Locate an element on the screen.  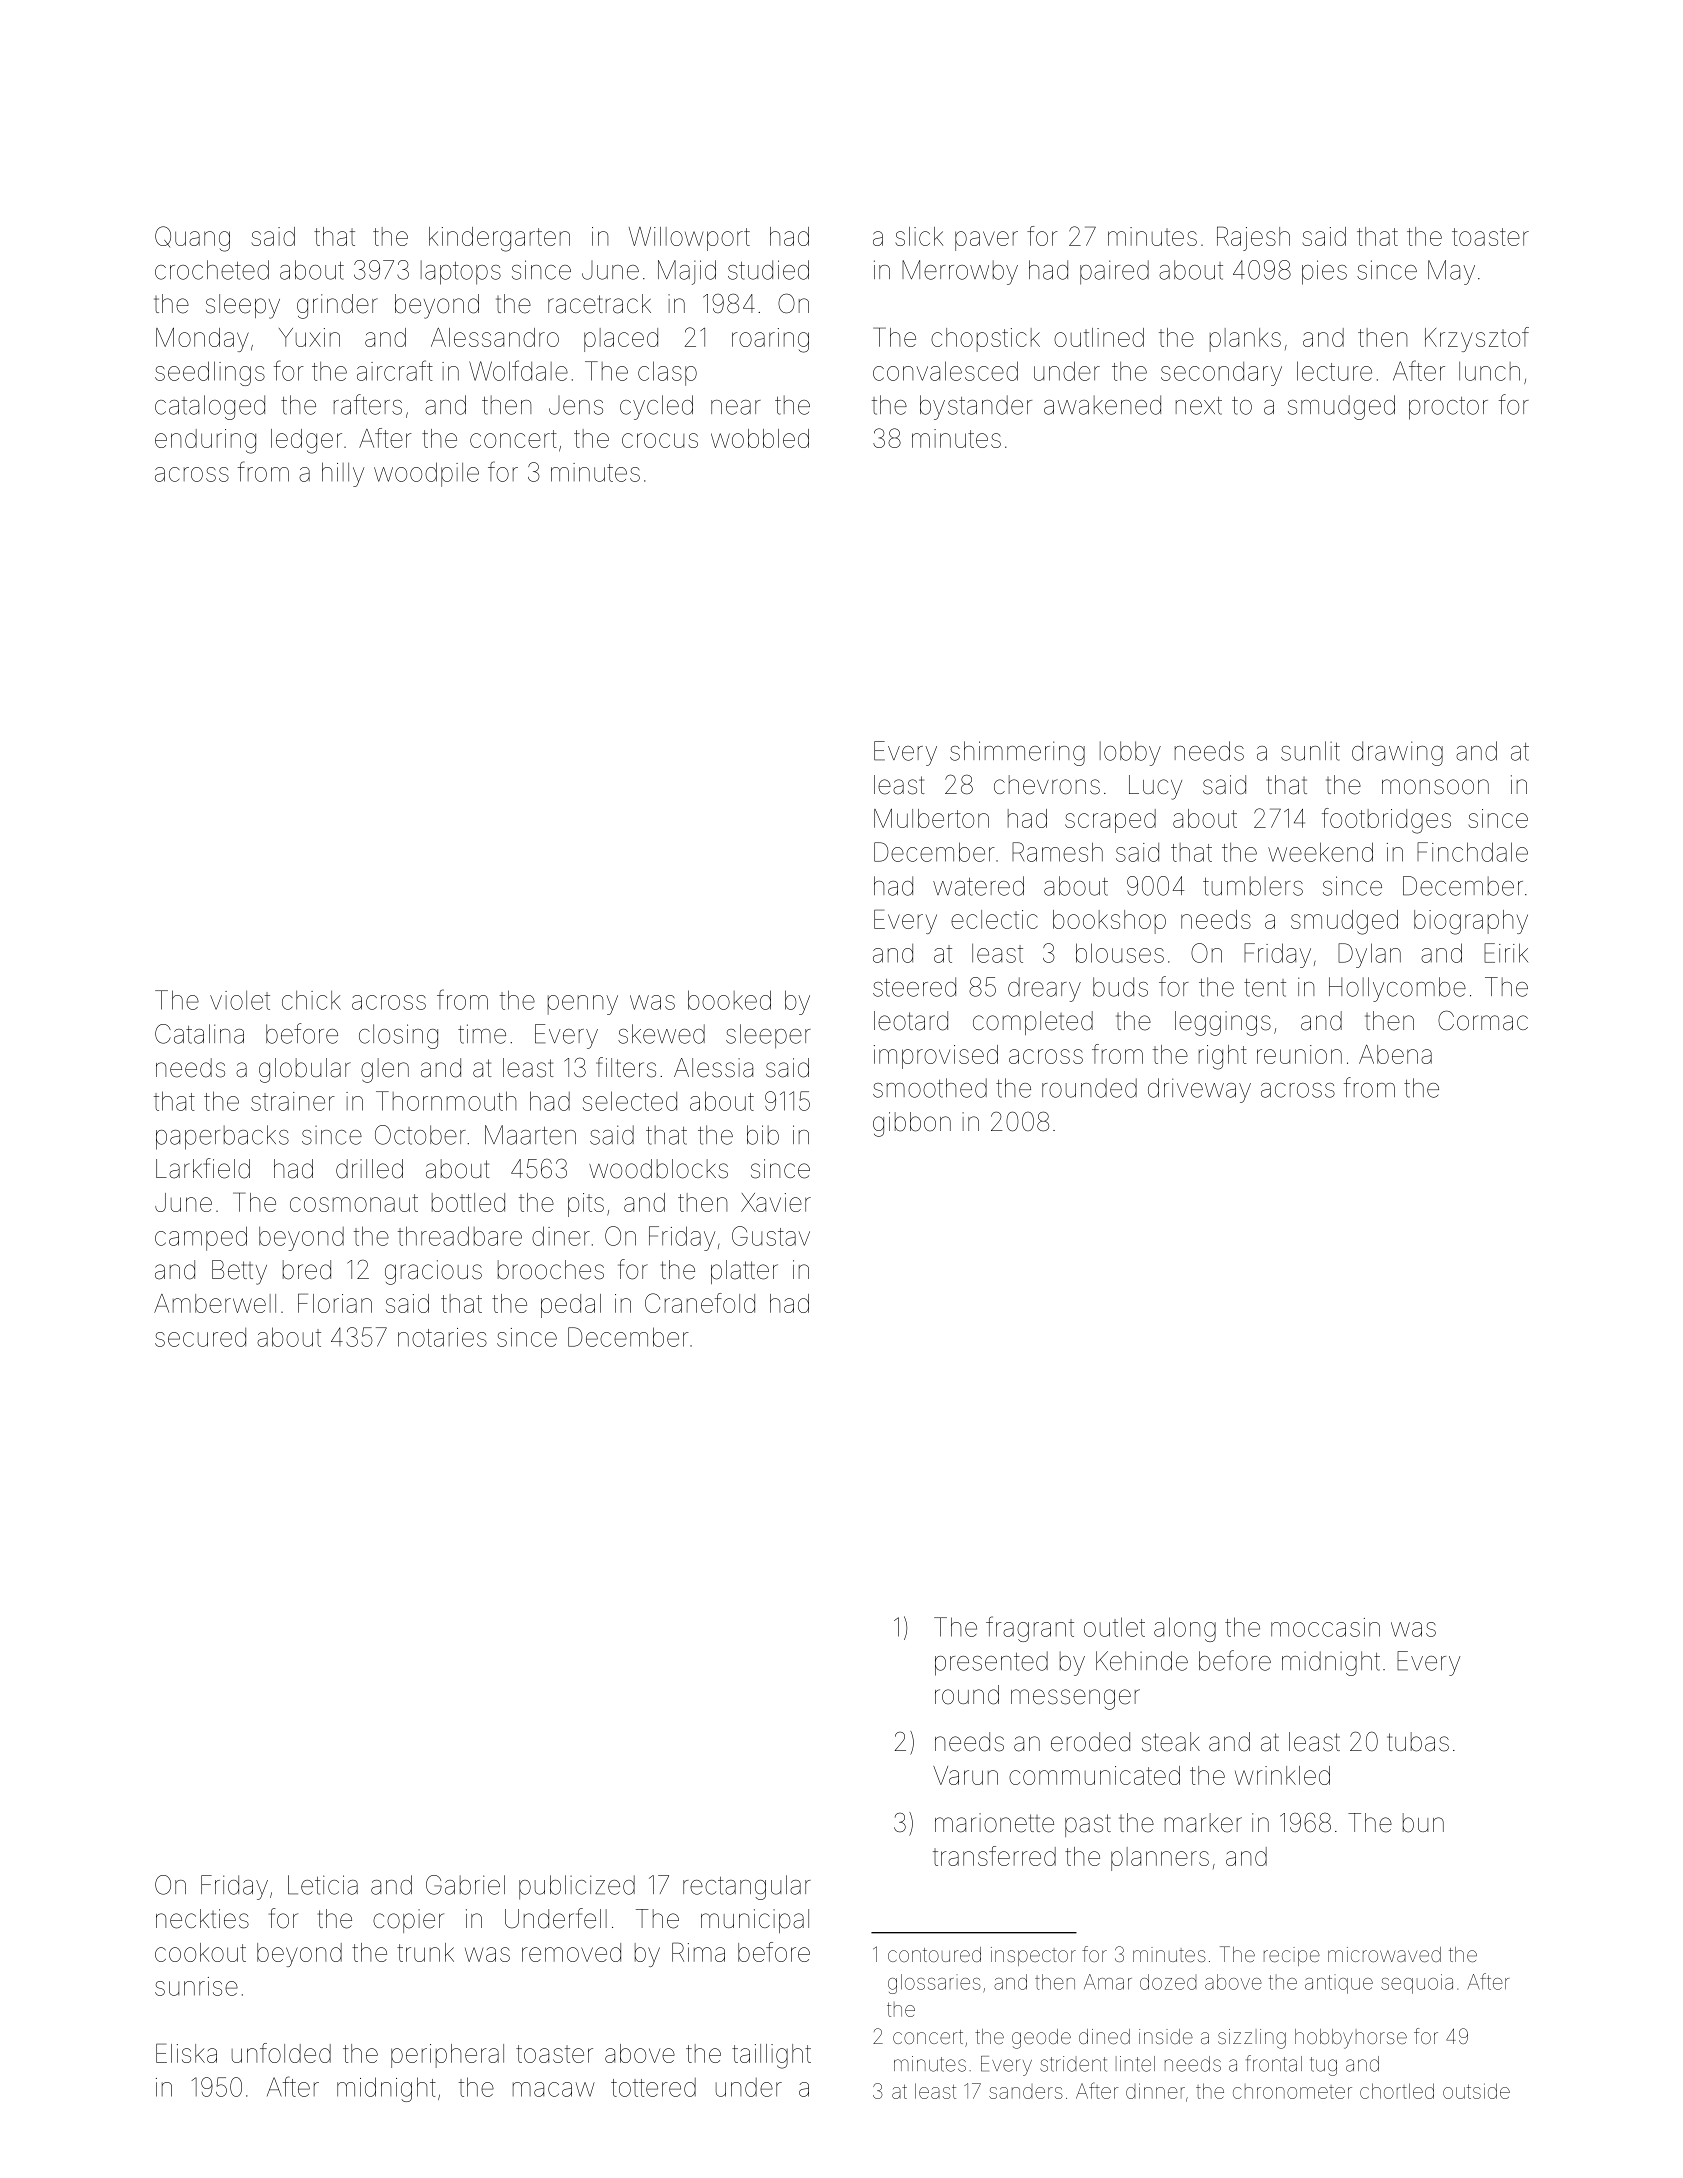
sanders is located at coordinates (1026, 2091).
